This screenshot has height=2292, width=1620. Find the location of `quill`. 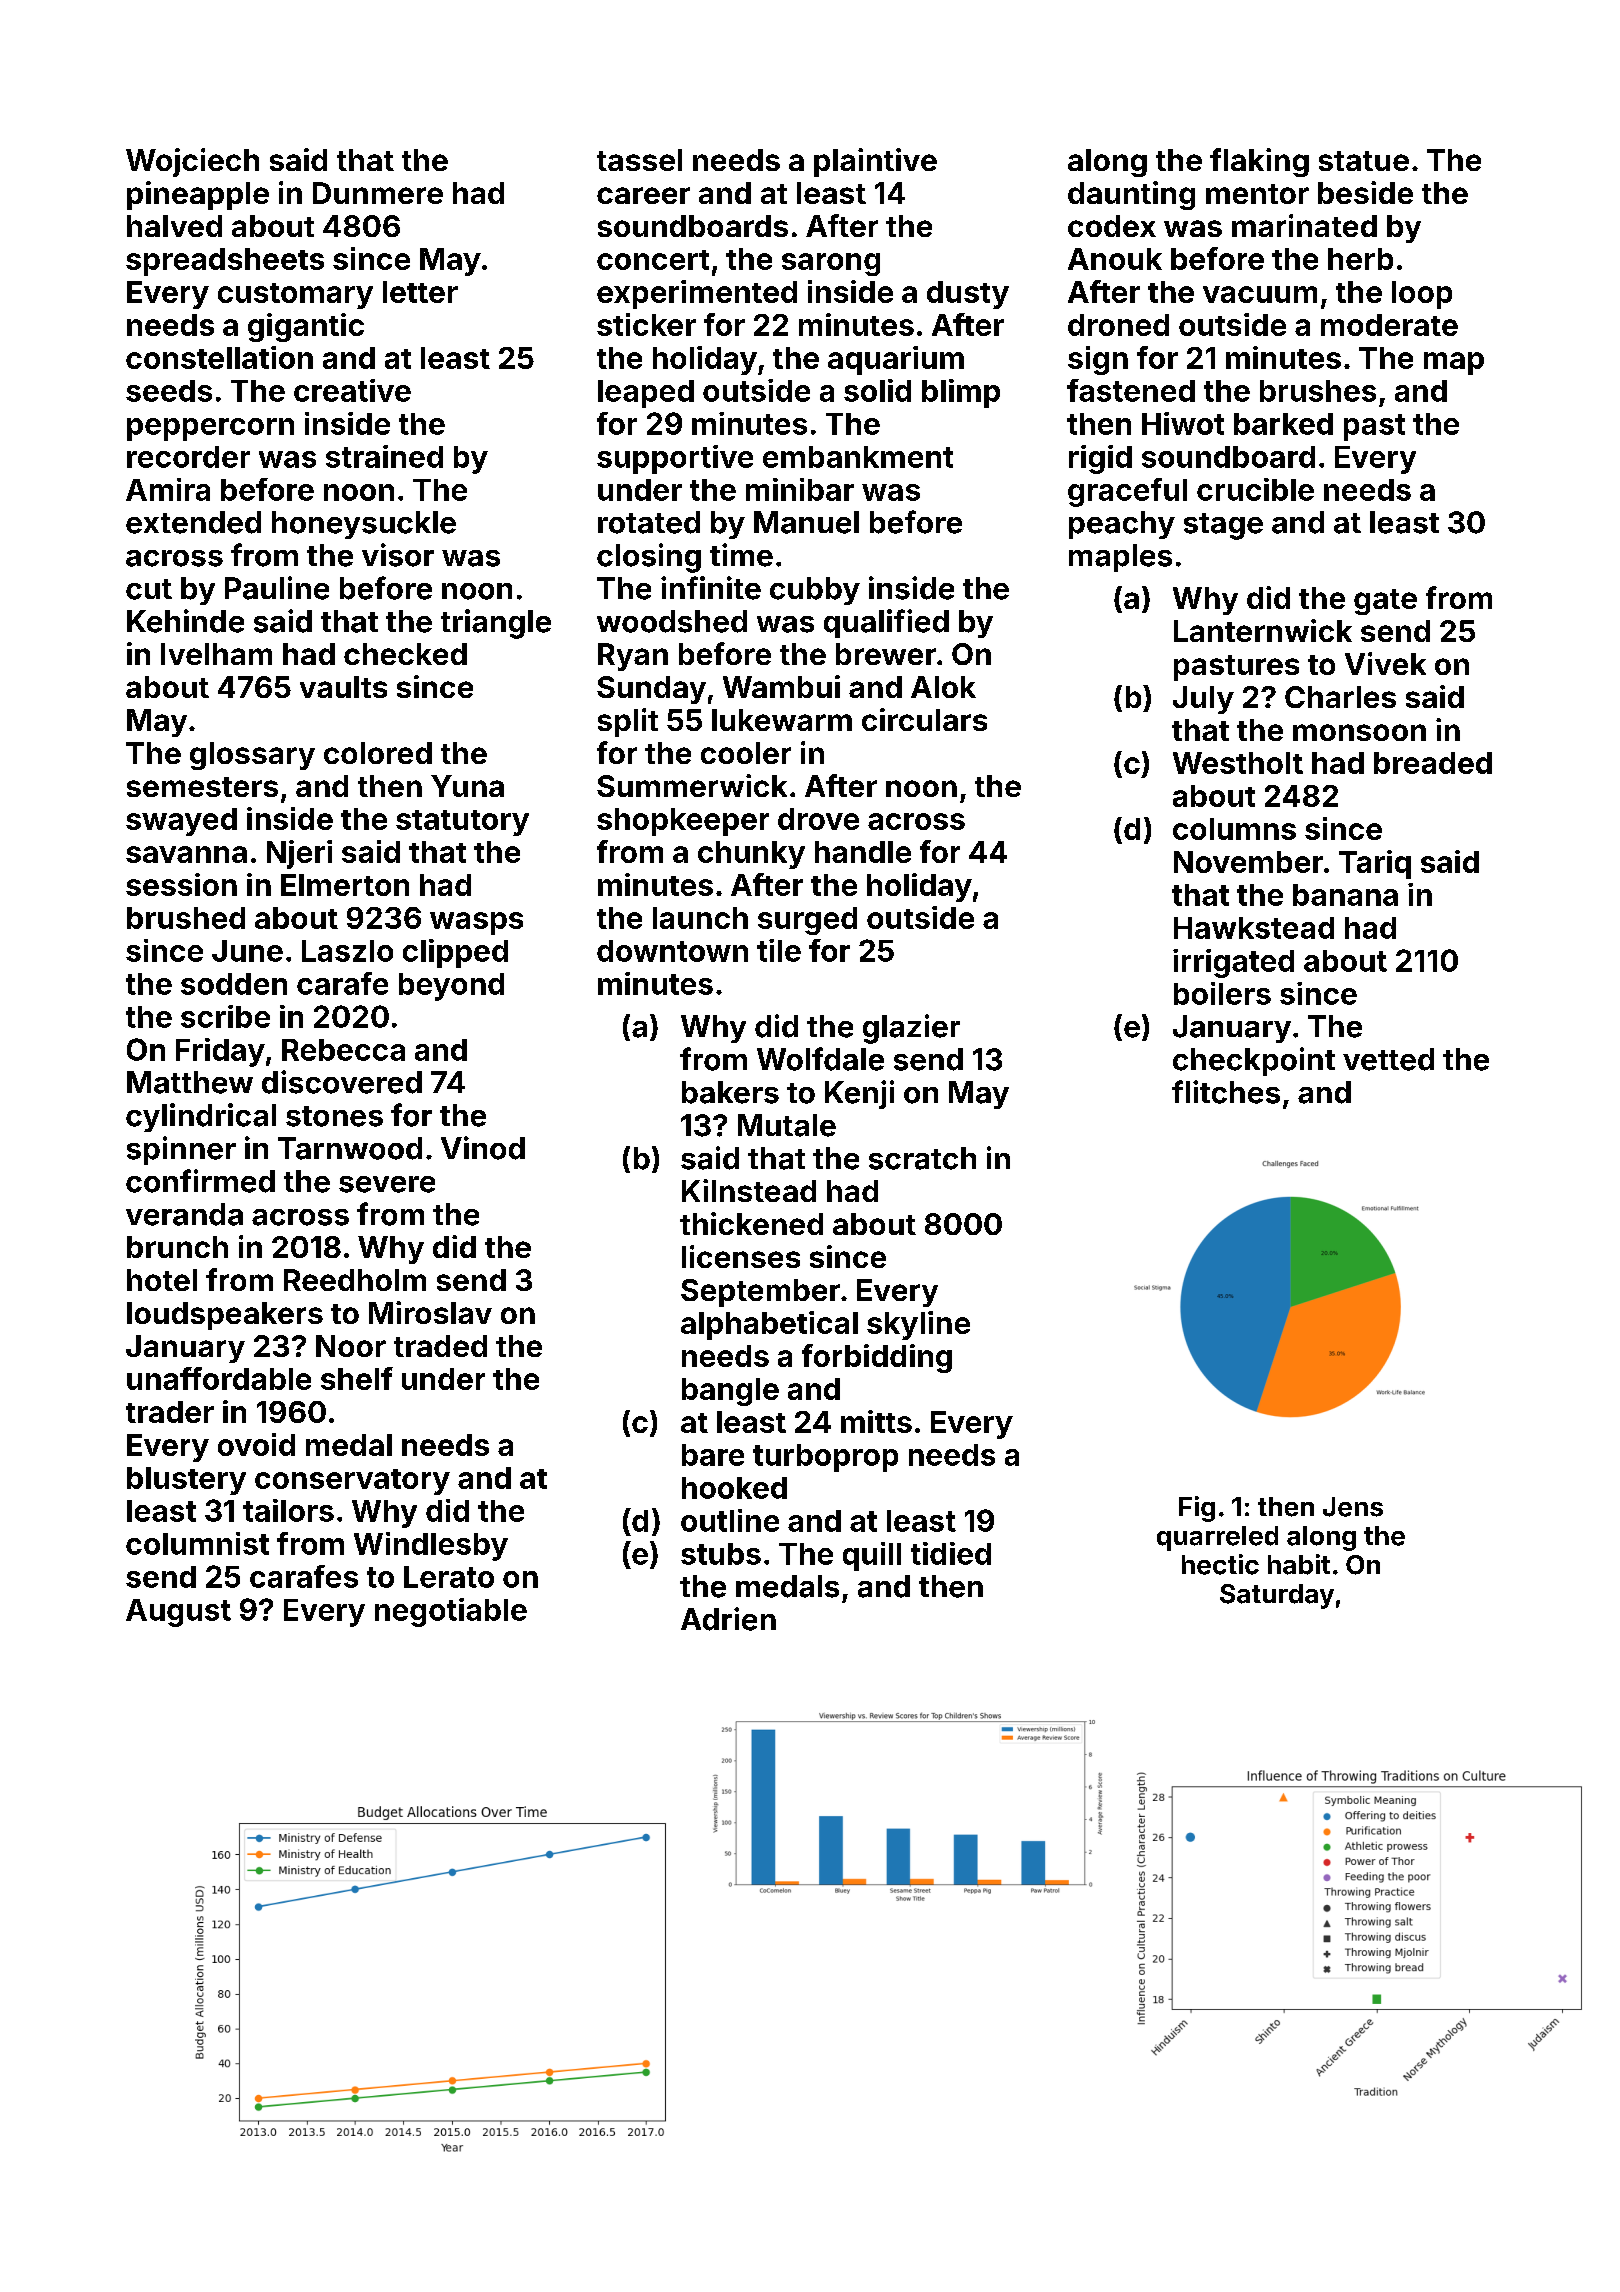

quill is located at coordinates (872, 1556).
